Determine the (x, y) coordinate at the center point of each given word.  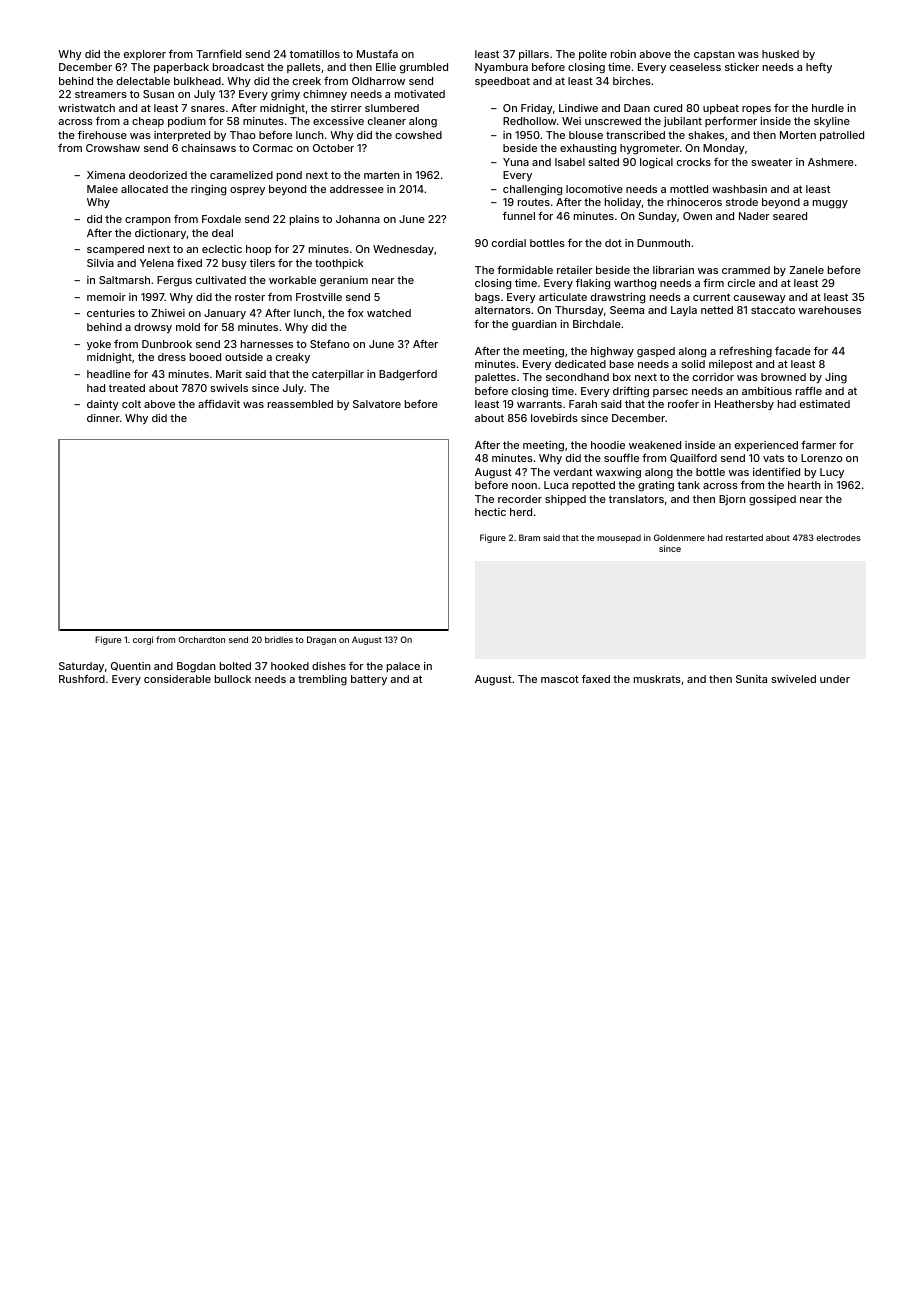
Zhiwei (168, 313)
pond (289, 176)
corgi (143, 640)
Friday (537, 109)
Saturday (81, 667)
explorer (145, 55)
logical (656, 163)
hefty (819, 68)
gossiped (772, 500)
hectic (490, 512)
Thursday (579, 311)
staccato (773, 310)
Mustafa (377, 53)
